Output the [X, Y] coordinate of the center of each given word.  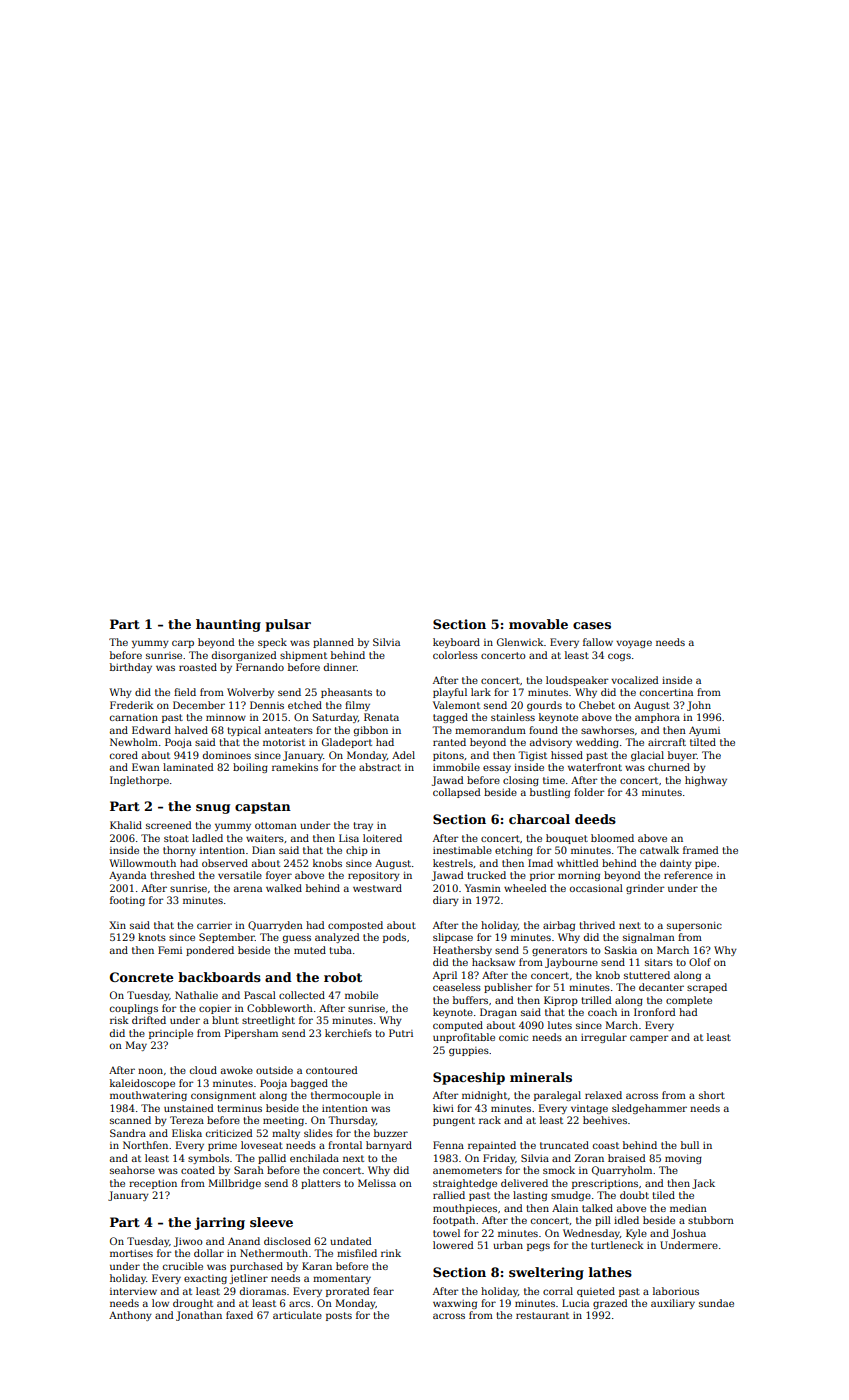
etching [514, 851]
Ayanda [127, 876]
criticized [229, 1133]
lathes [610, 1272]
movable [538, 624]
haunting [228, 625]
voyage [634, 644]
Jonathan [199, 1316]
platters [321, 1184]
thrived [597, 925]
